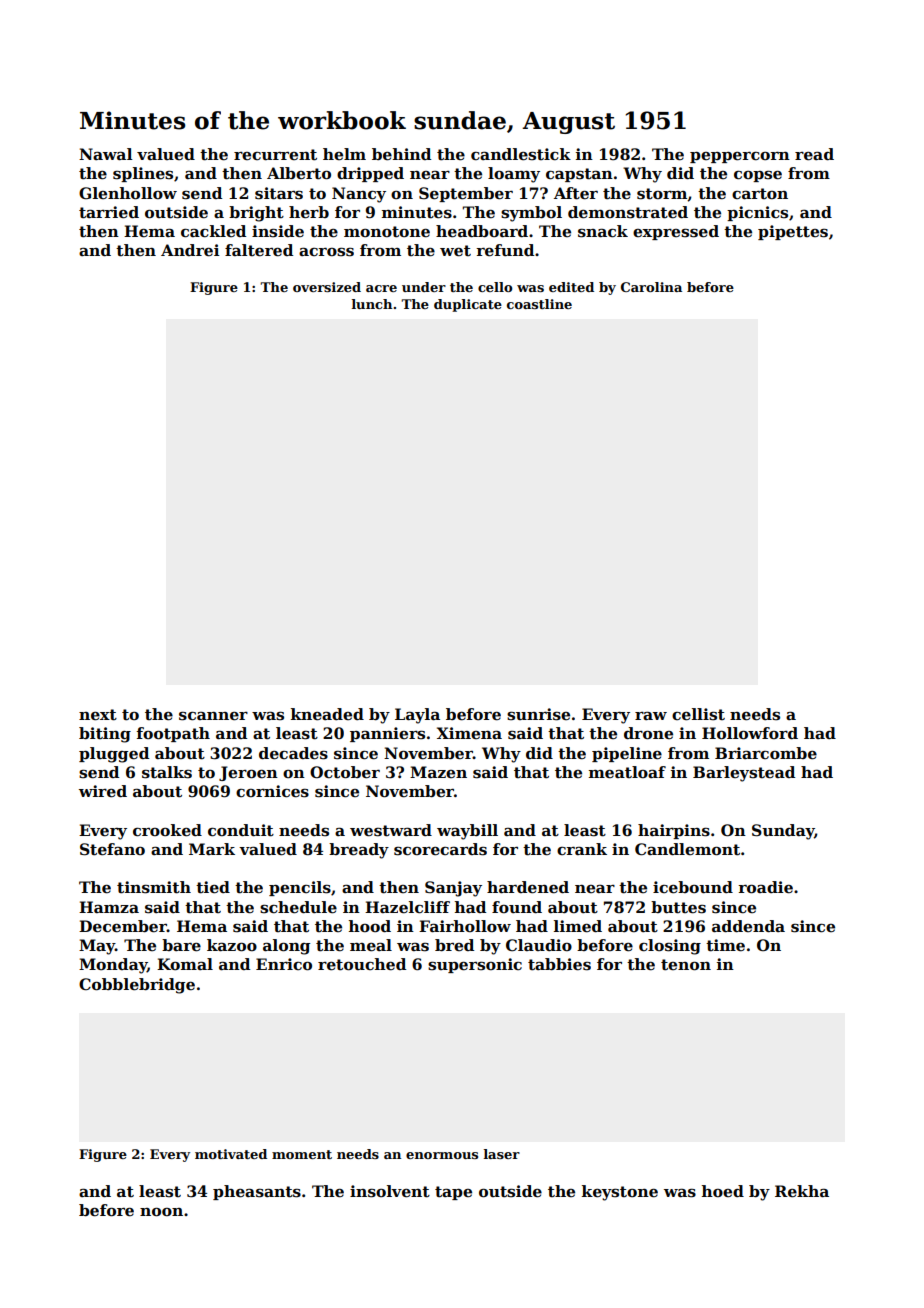 This screenshot has width=924, height=1308. What do you see at coordinates (293, 753) in the screenshot?
I see `decades` at bounding box center [293, 753].
